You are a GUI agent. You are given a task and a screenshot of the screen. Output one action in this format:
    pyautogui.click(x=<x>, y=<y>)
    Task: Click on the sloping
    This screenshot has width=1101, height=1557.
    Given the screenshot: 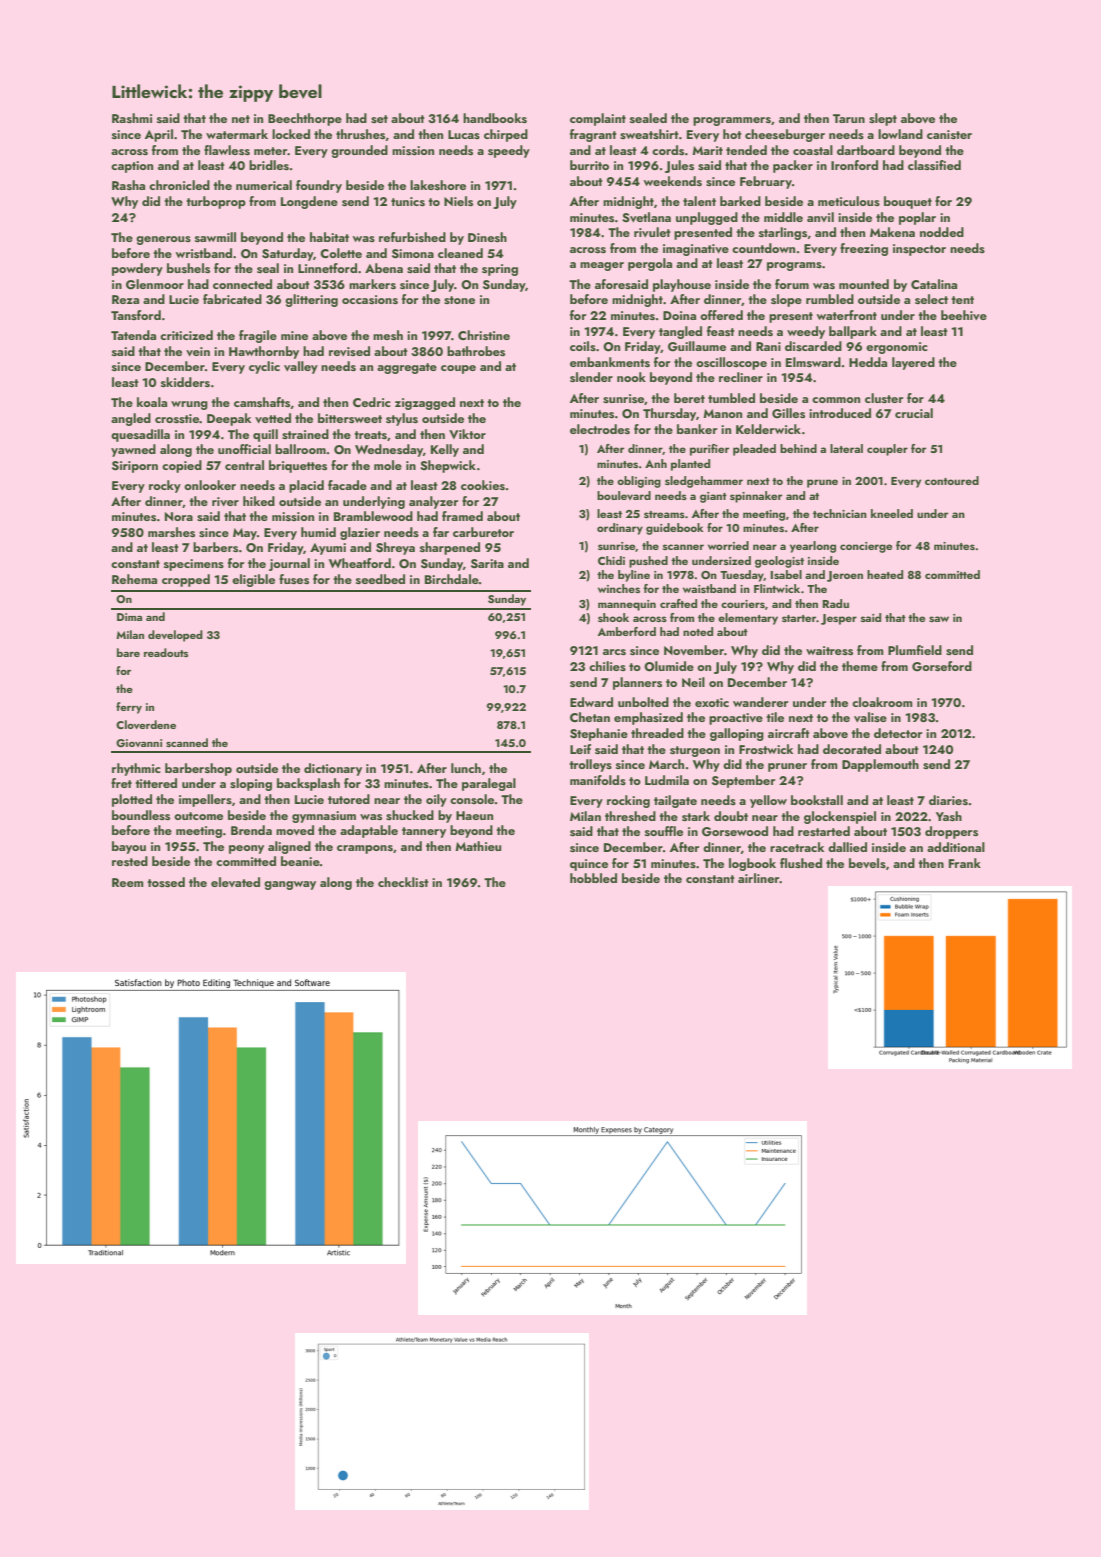 What is the action you would take?
    pyautogui.click(x=251, y=784)
